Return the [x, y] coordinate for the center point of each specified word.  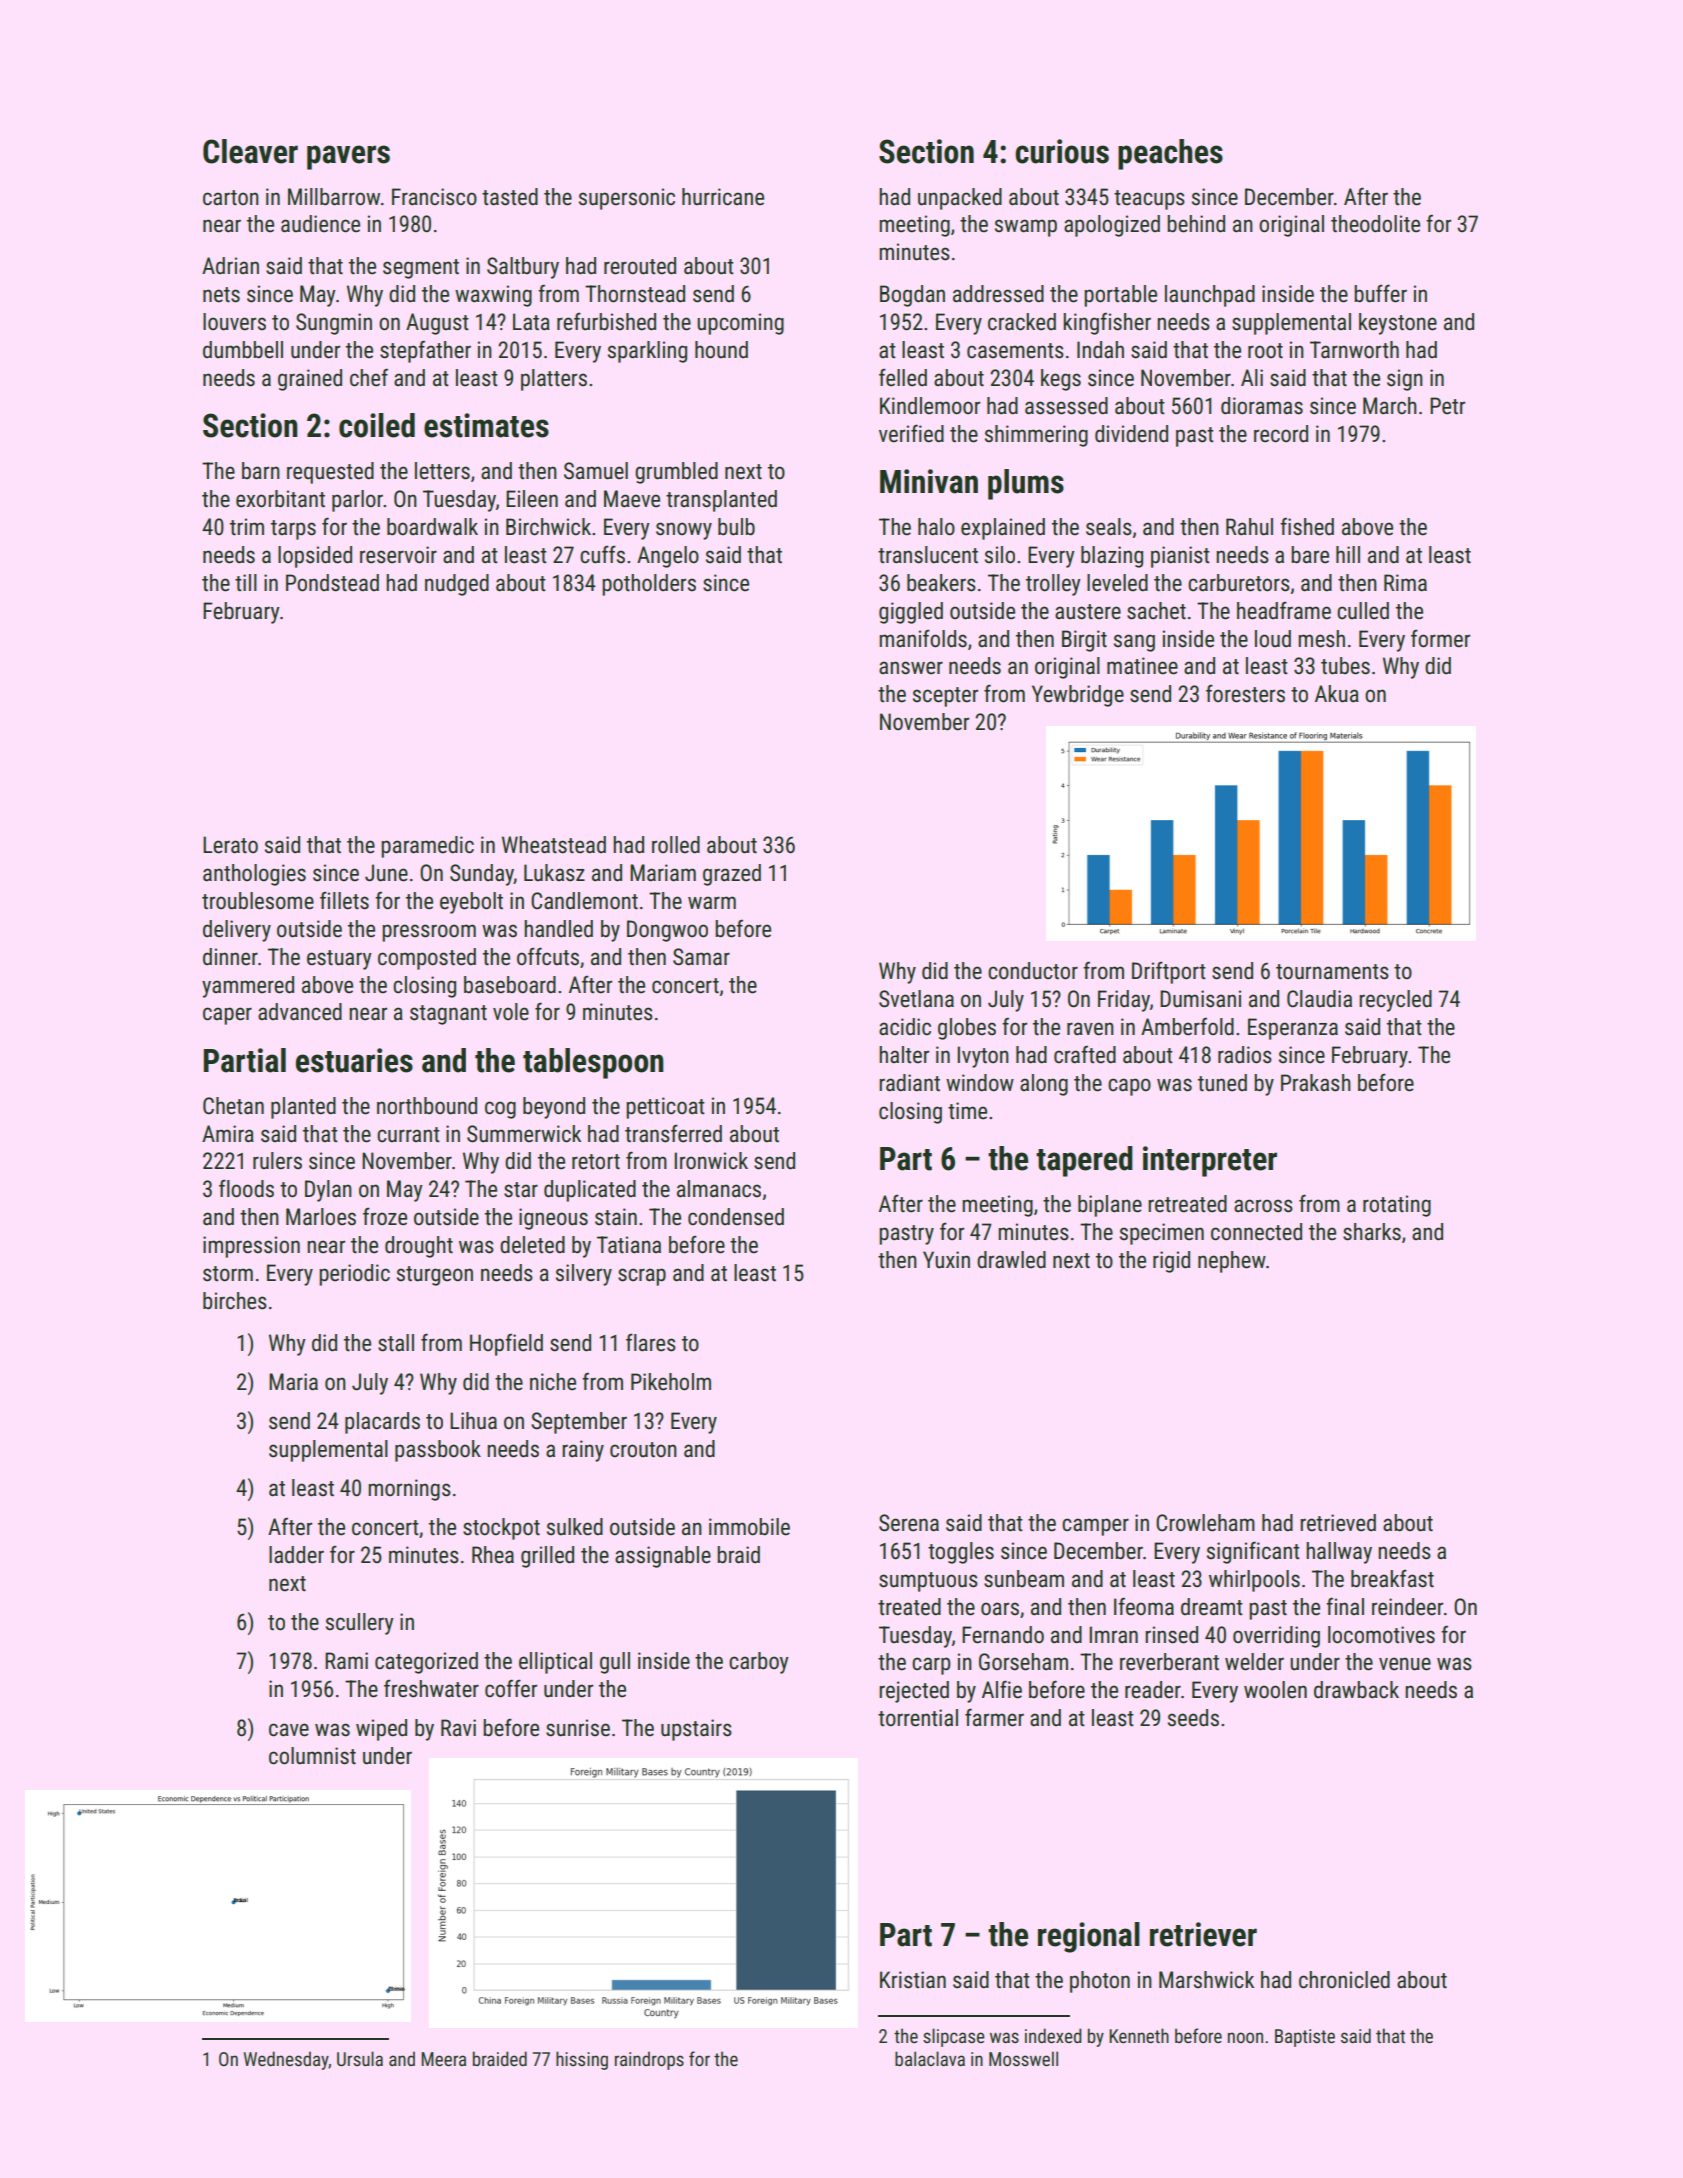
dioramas [1262, 406]
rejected [914, 1692]
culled [1363, 611]
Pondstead [332, 583]
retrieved [1338, 1523]
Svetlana [916, 999]
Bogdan [912, 296]
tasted [510, 197]
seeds [1193, 1718]
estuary [339, 960]
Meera [443, 2059]
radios [1245, 1055]
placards [382, 1423]
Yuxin [946, 1260]
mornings [409, 1490]
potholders [649, 585]
